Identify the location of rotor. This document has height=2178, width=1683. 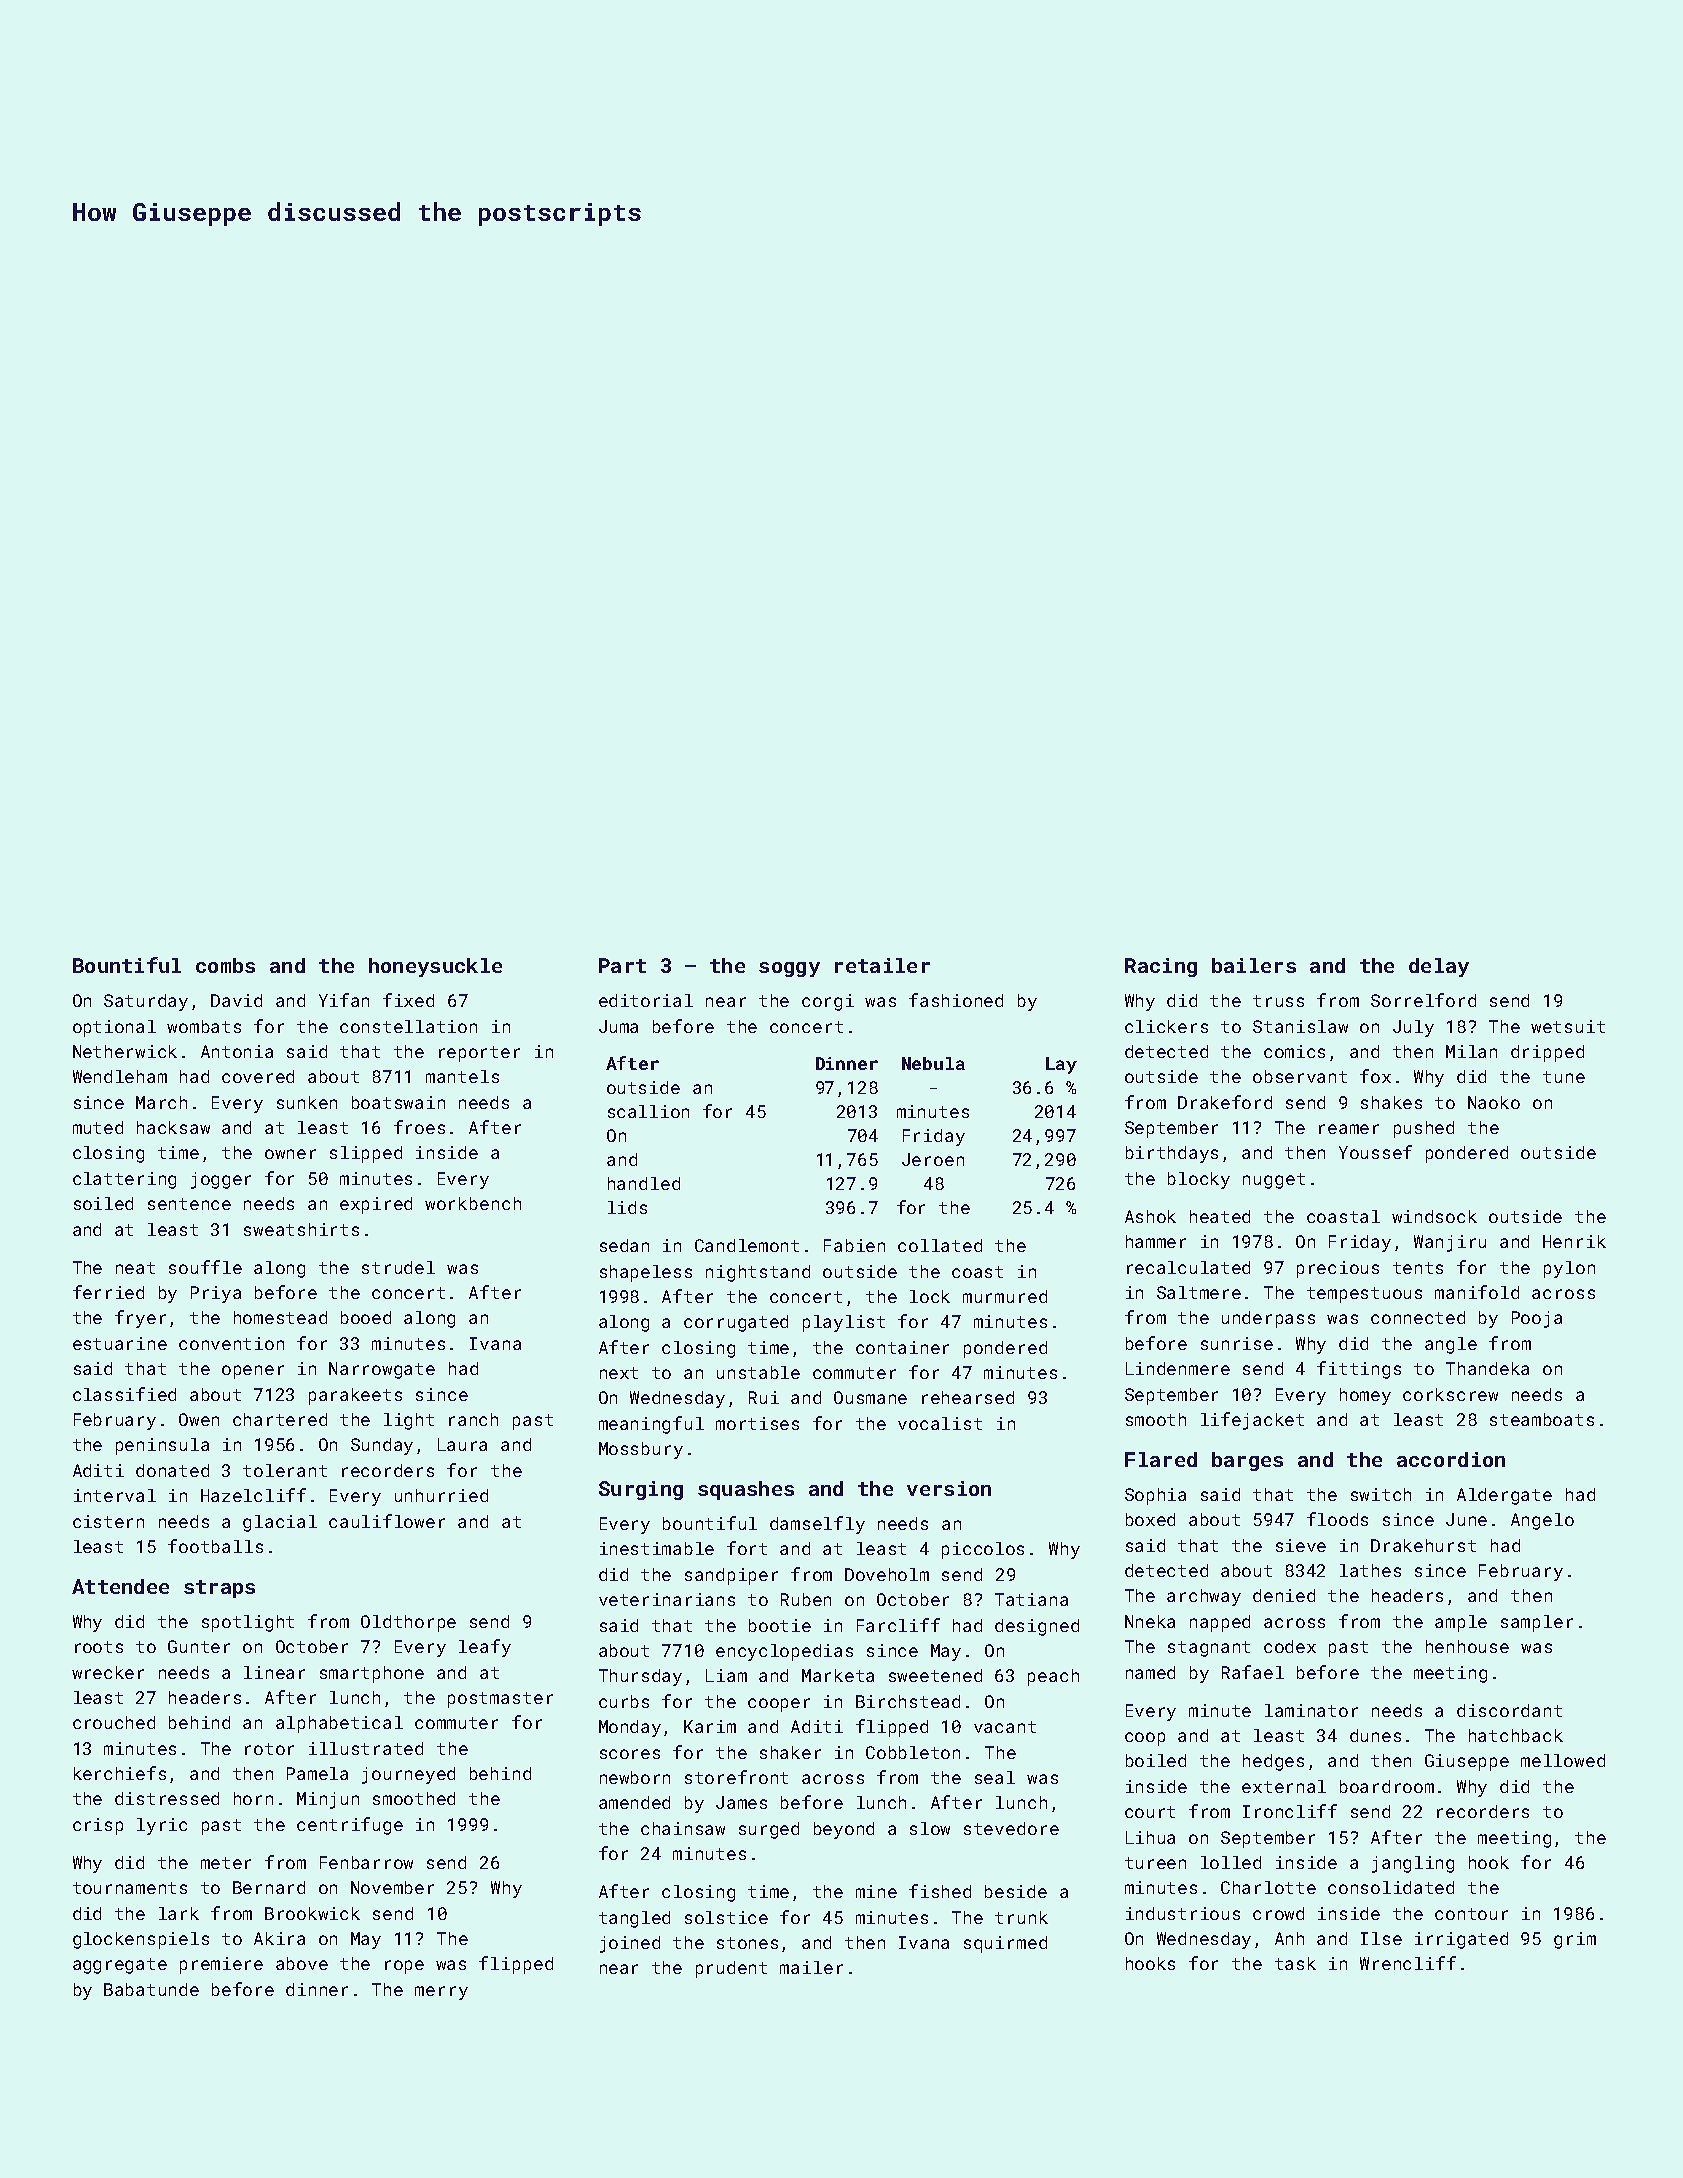
(269, 1749).
